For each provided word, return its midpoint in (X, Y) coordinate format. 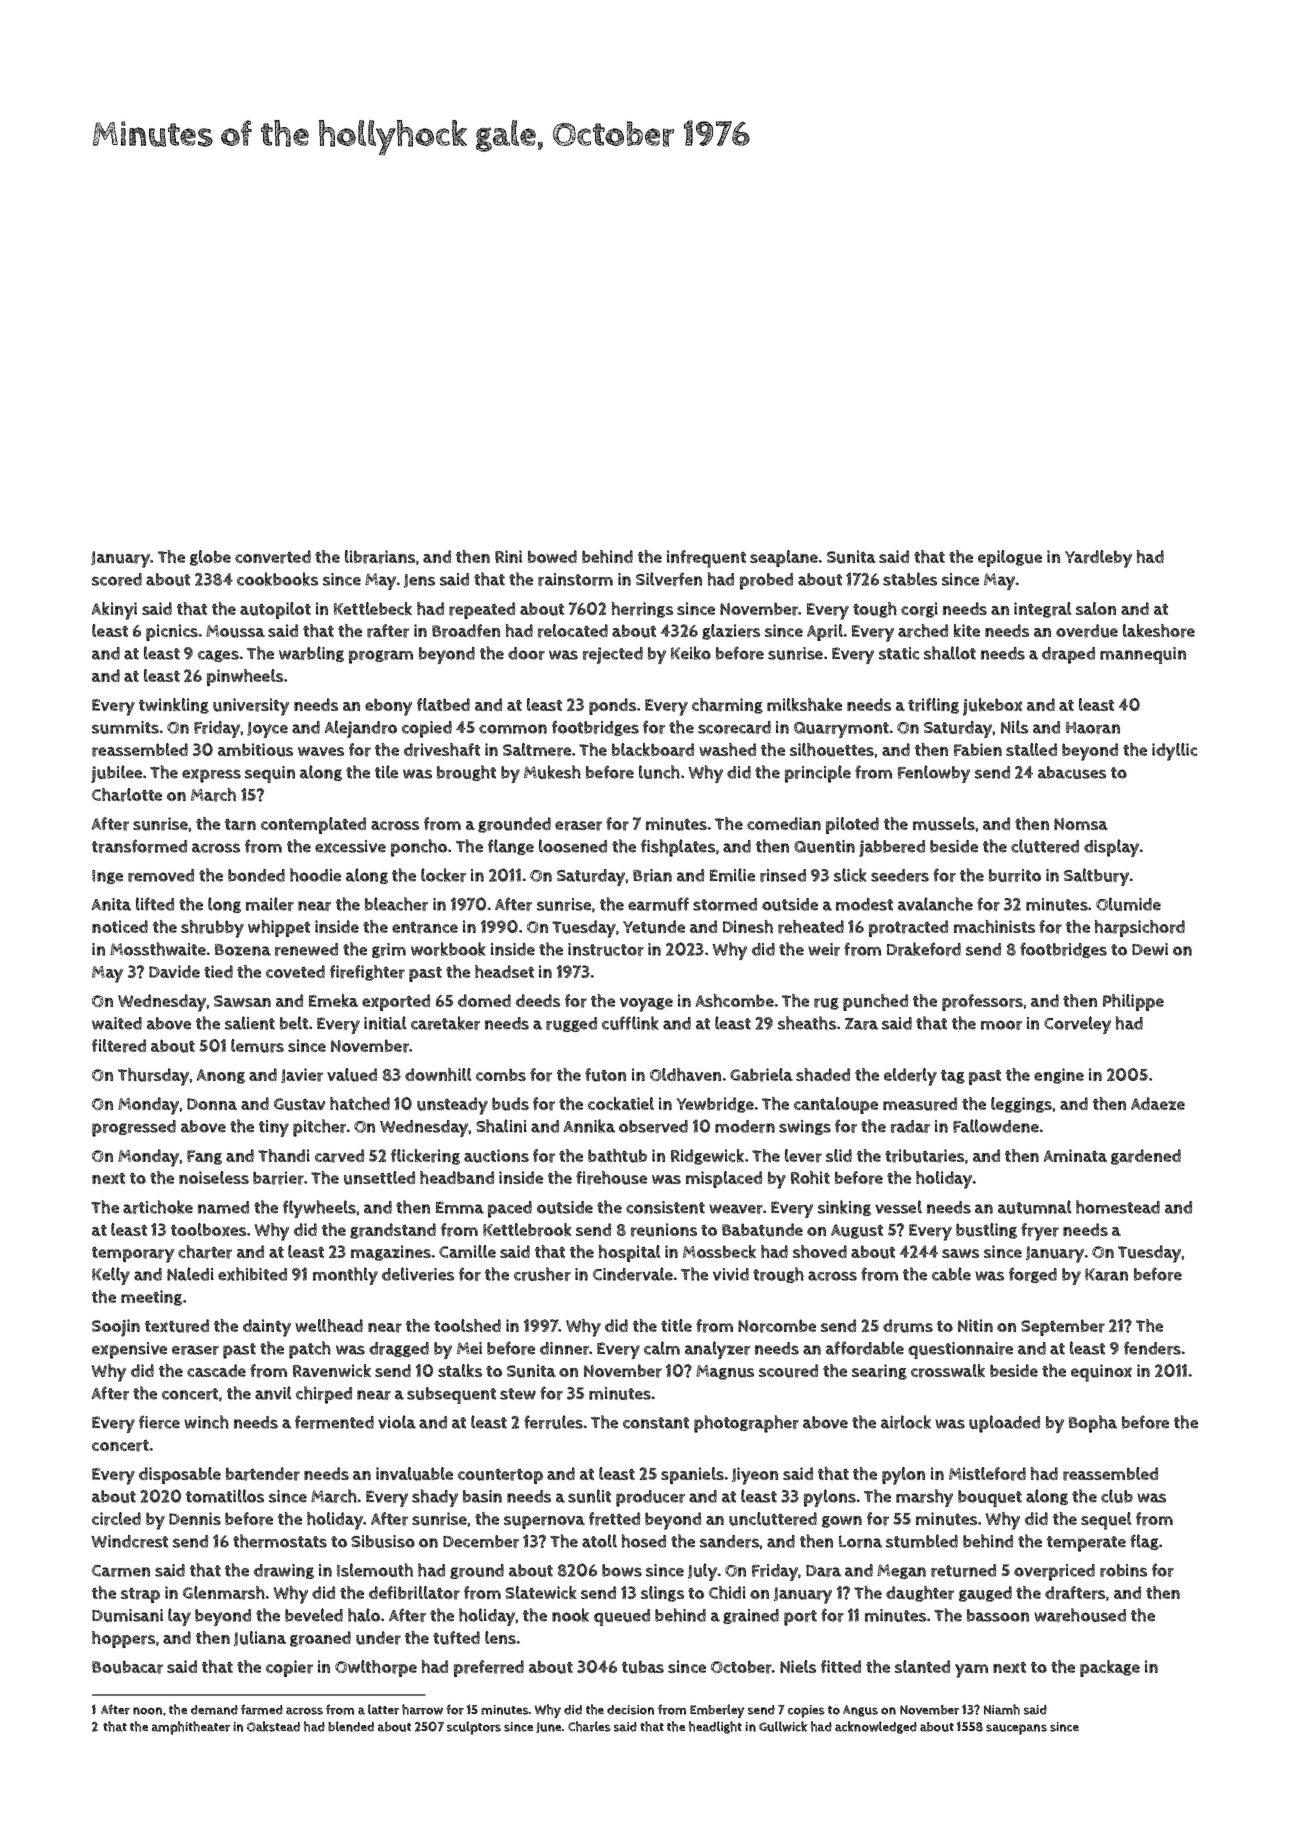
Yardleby (1098, 559)
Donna (212, 1104)
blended (351, 1726)
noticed (120, 926)
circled (116, 1519)
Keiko (691, 653)
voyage (646, 1005)
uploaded (1004, 1424)
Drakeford (924, 949)
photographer (746, 1424)
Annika (589, 1126)
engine (1059, 1076)
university (251, 707)
